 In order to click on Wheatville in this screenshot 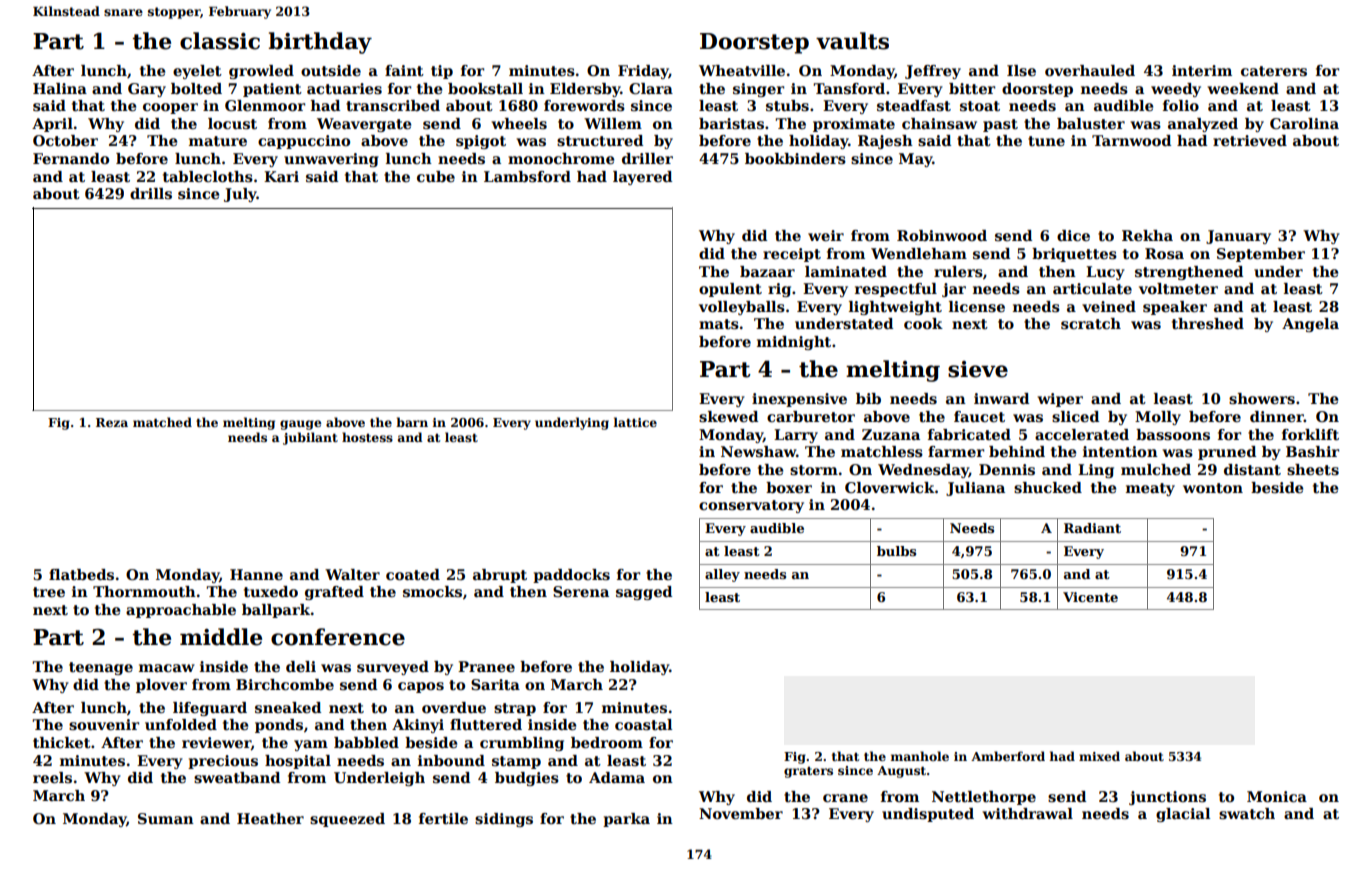, I will do `click(742, 70)`.
